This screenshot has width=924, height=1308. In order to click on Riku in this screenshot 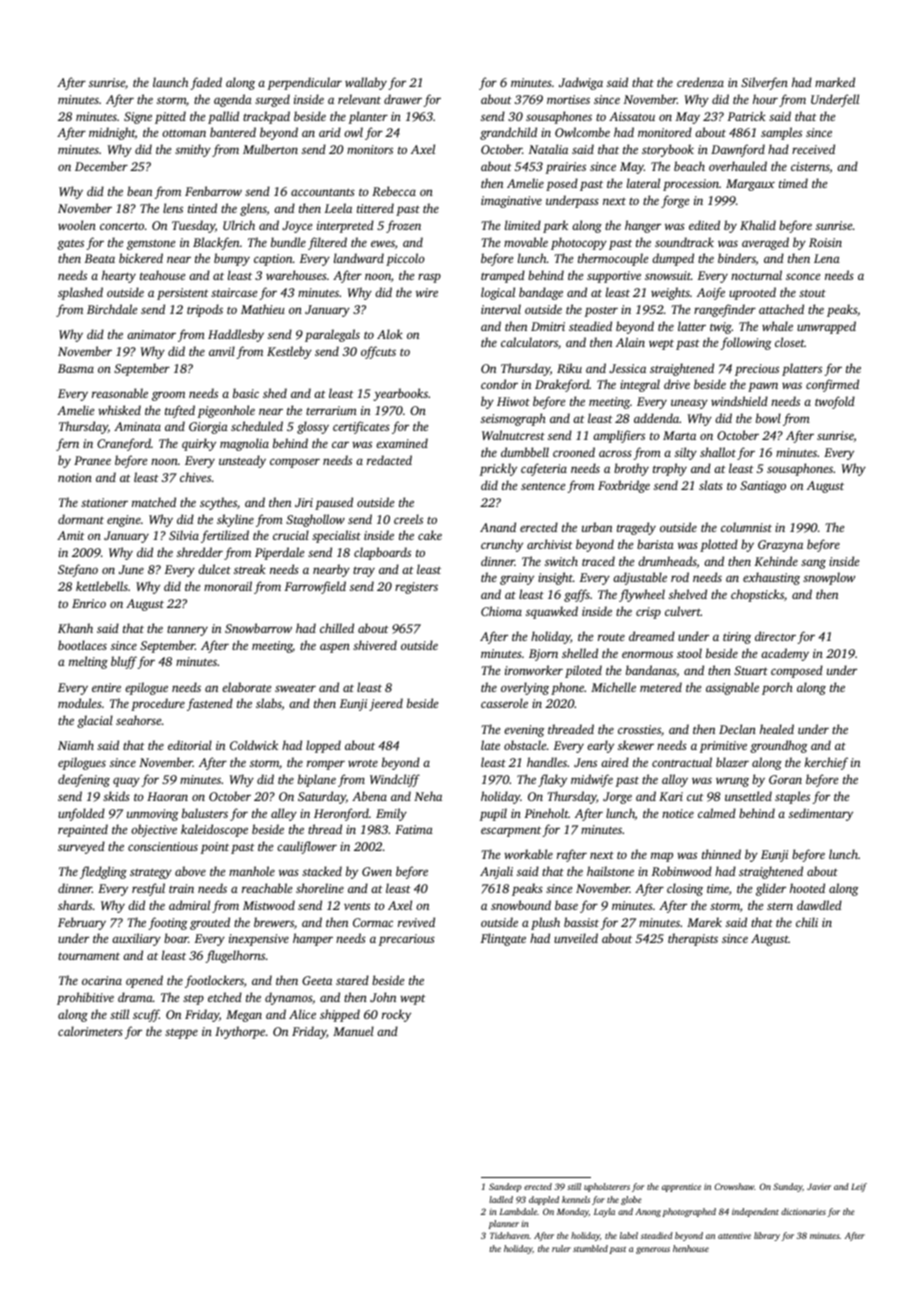, I will do `click(569, 368)`.
